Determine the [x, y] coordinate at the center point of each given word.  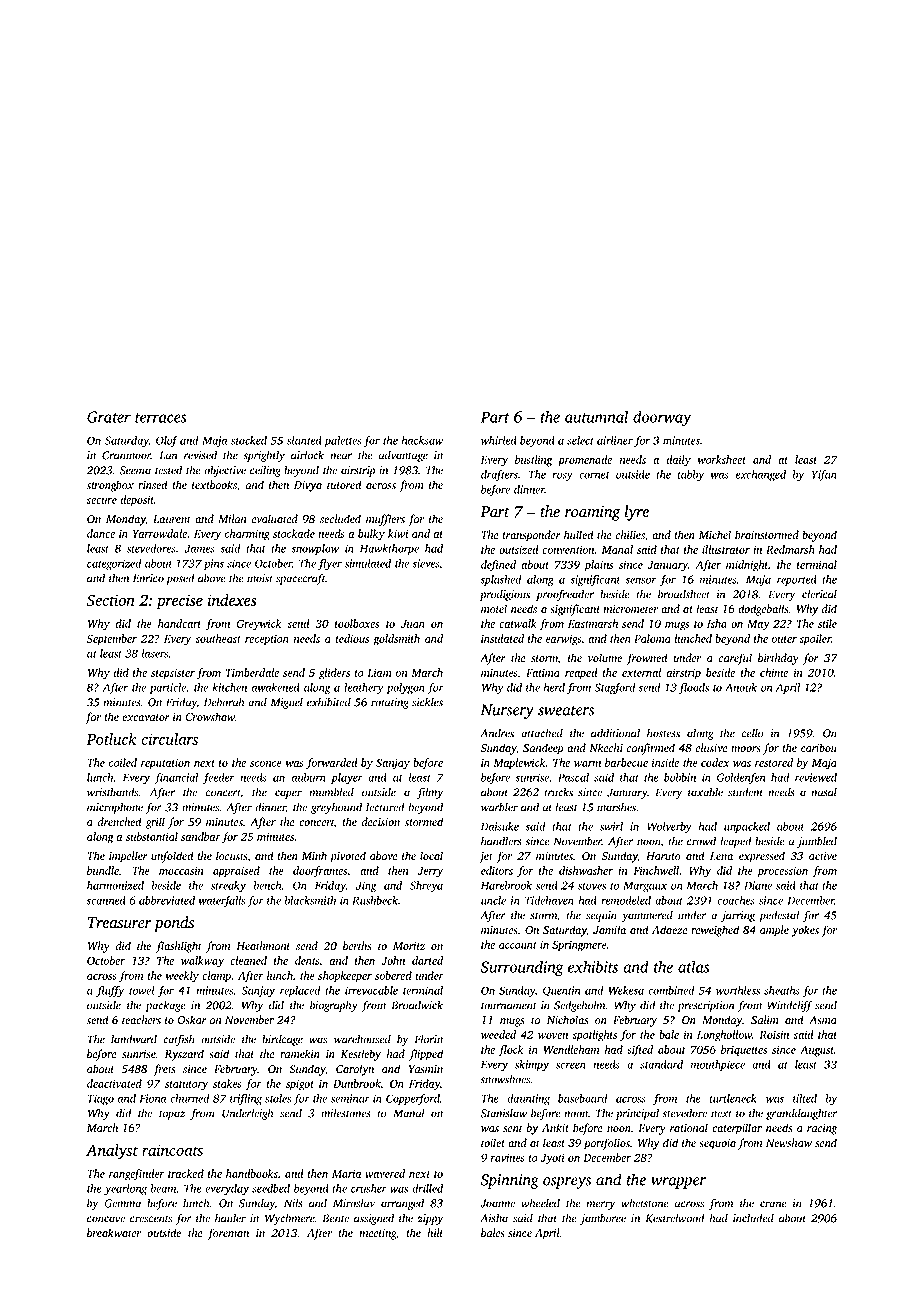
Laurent [172, 519]
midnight [747, 566]
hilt [435, 1232]
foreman [228, 1234]
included [753, 1218]
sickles [427, 702]
